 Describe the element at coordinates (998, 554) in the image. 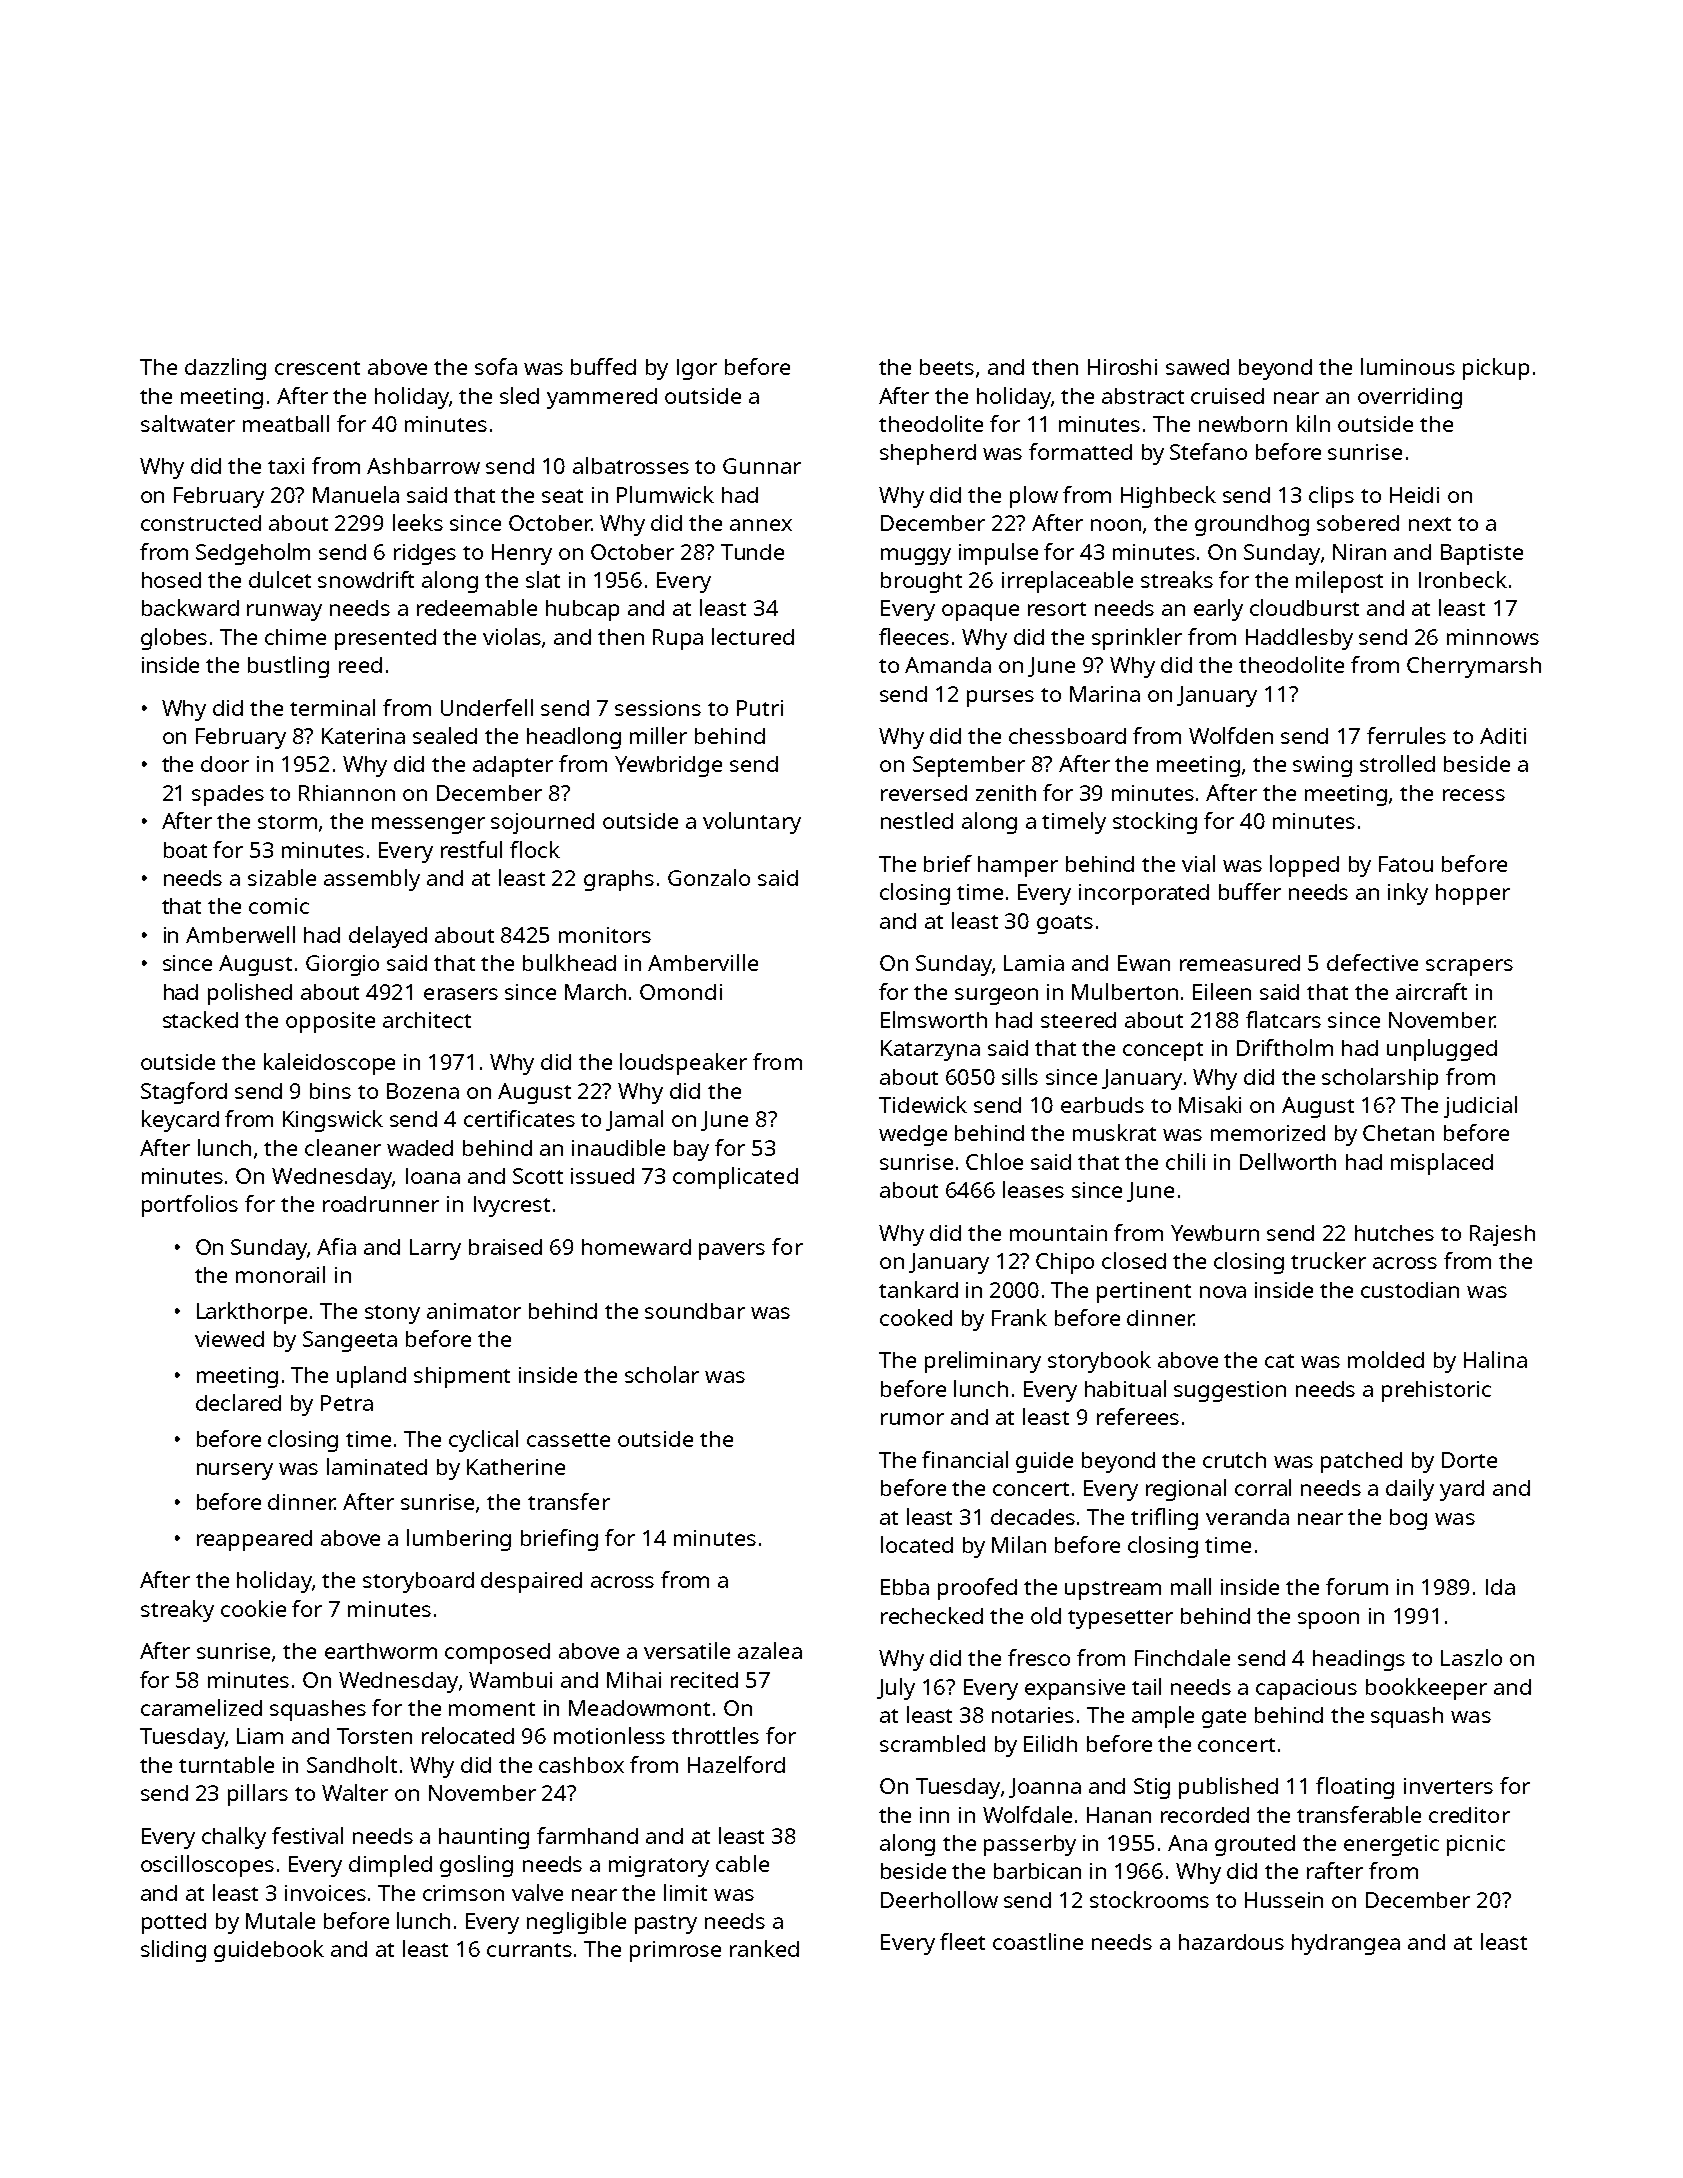

I see `impulse` at that location.
